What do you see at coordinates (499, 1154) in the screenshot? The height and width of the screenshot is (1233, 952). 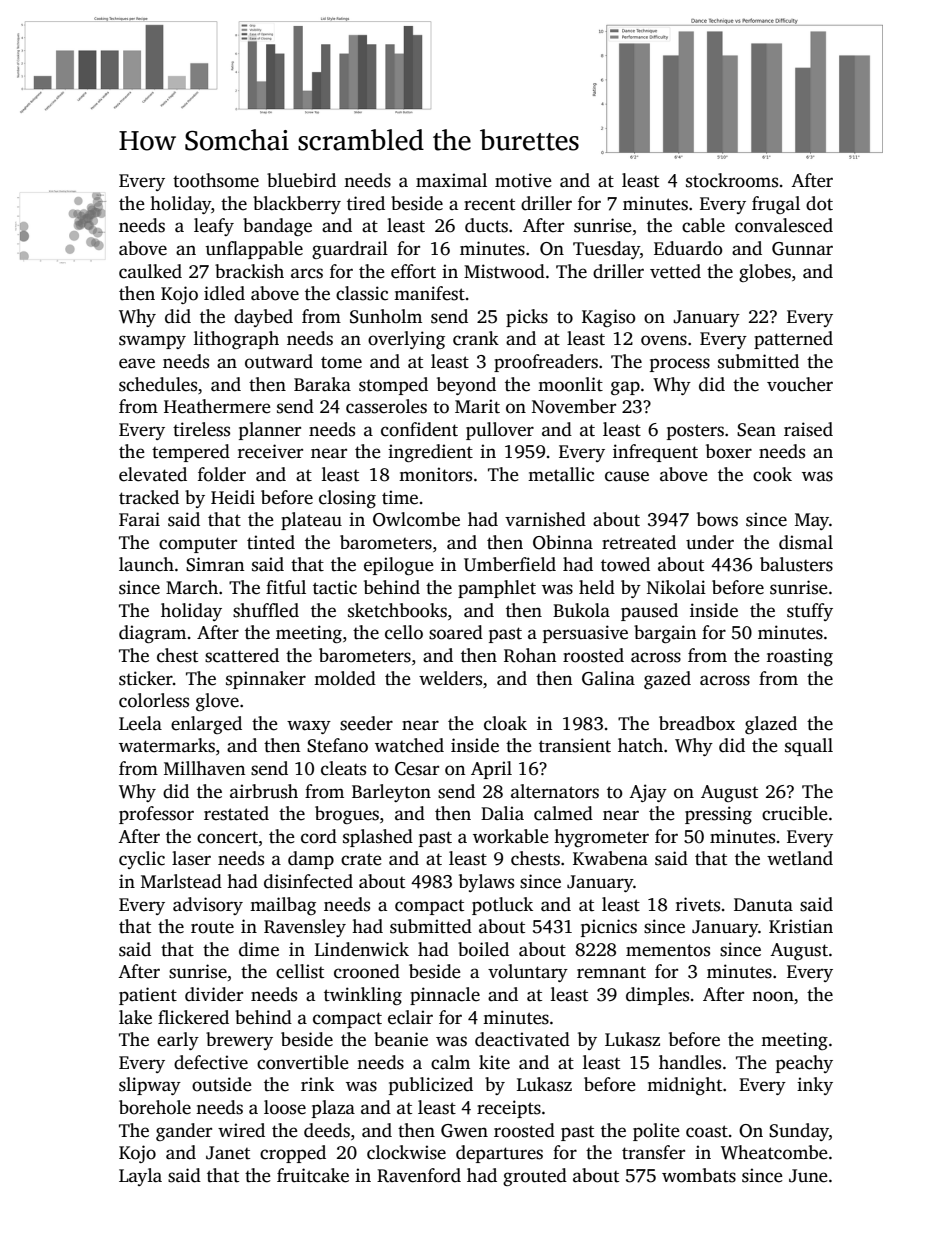 I see `departures` at bounding box center [499, 1154].
